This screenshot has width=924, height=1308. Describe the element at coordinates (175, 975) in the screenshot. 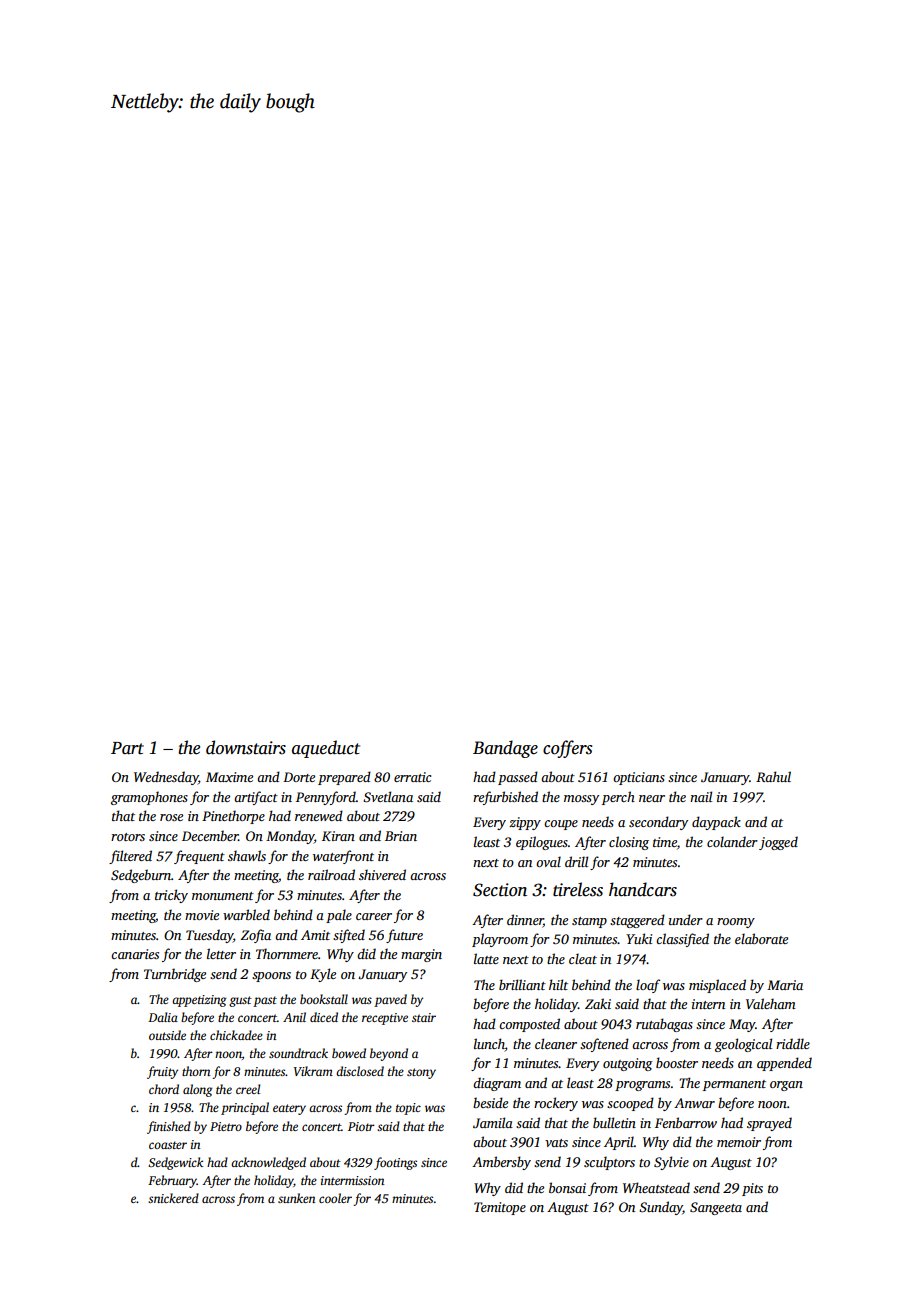

I see `Turnbridge` at that location.
